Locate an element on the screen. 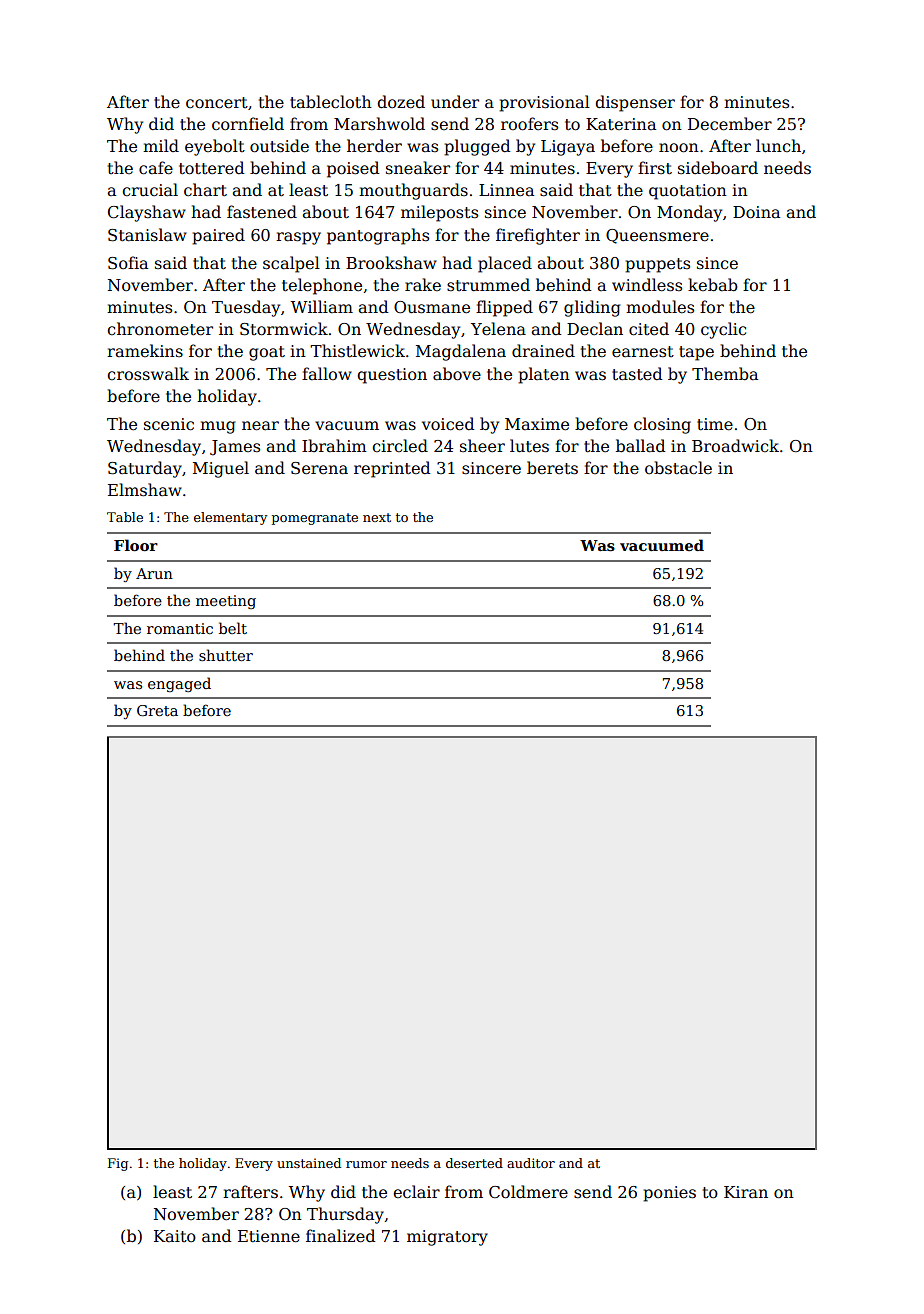 This screenshot has width=924, height=1314. migratory is located at coordinates (447, 1238).
